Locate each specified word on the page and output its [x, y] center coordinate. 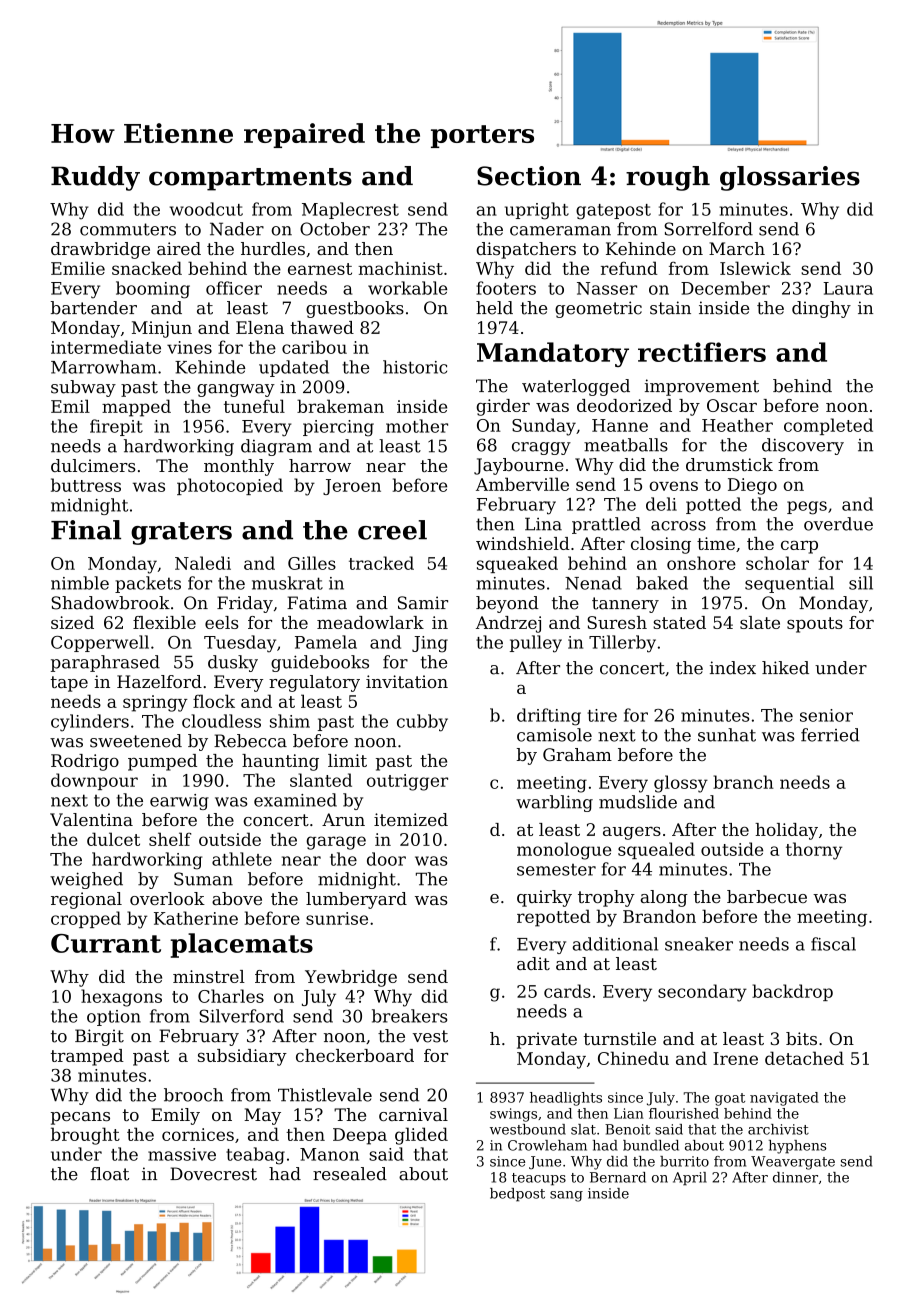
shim [290, 721]
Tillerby [622, 644]
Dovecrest [213, 1174]
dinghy [821, 309]
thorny [814, 851]
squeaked [517, 564]
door [386, 859]
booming [153, 290]
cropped [86, 919]
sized [72, 622]
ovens [673, 486]
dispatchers [526, 250]
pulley [536, 644]
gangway [236, 390]
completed [828, 426]
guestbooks [355, 309]
